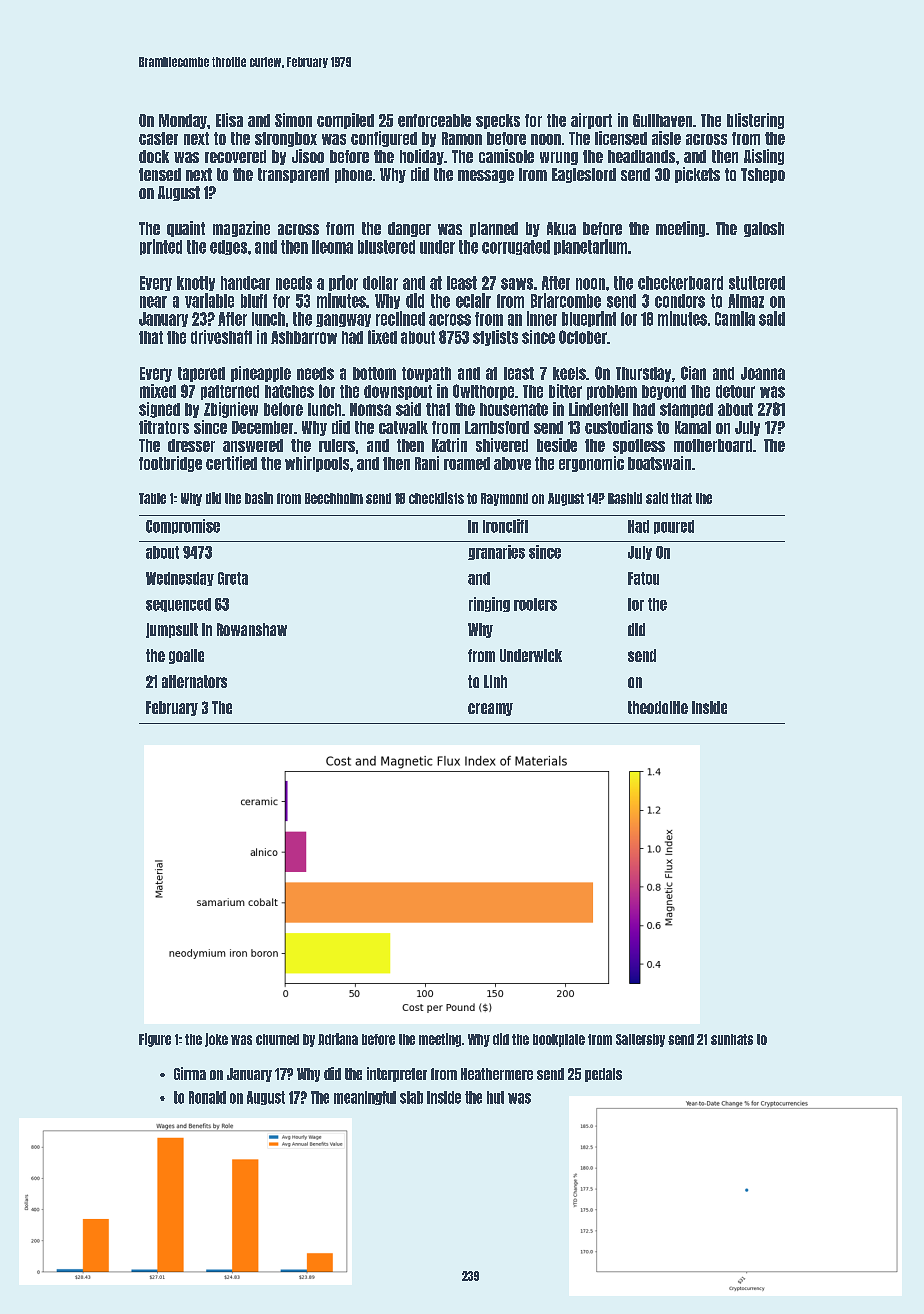  Describe the element at coordinates (490, 709) in the document. I see `creamy` at that location.
